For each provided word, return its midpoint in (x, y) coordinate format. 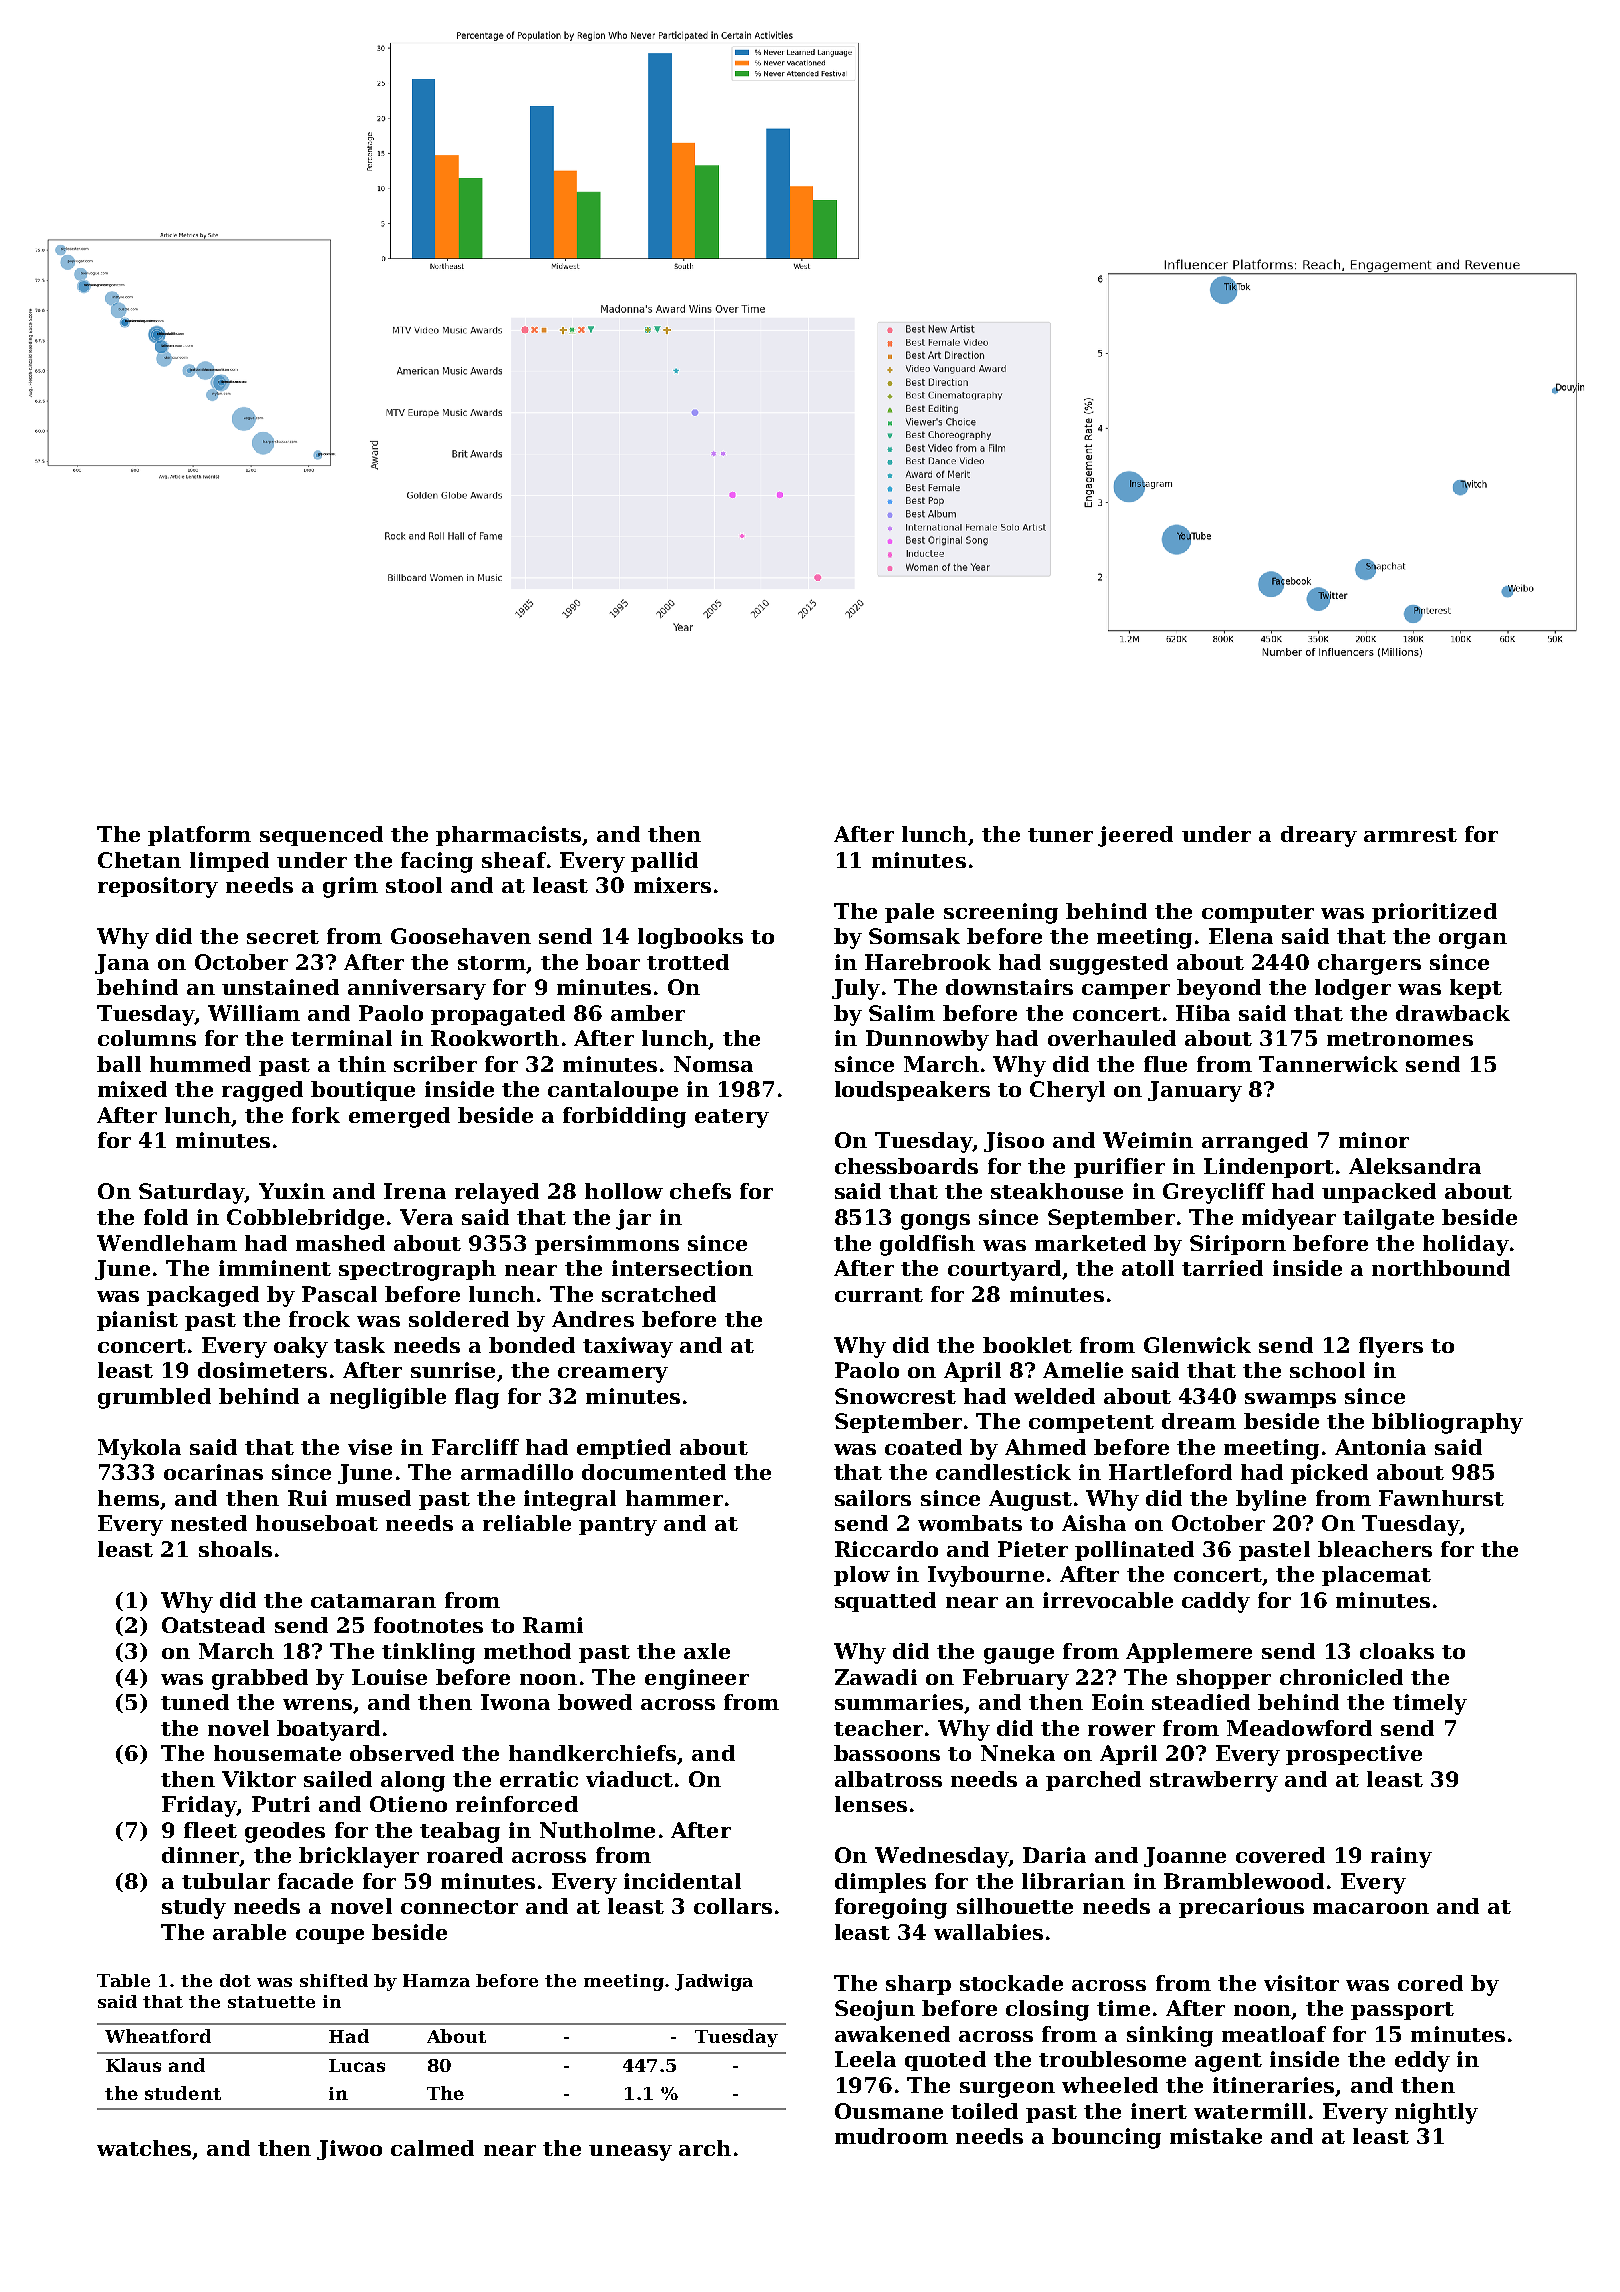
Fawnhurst (1441, 1498)
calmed (432, 2148)
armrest (1410, 835)
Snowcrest (895, 1396)
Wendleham (167, 1243)
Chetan (139, 860)
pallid (664, 862)
